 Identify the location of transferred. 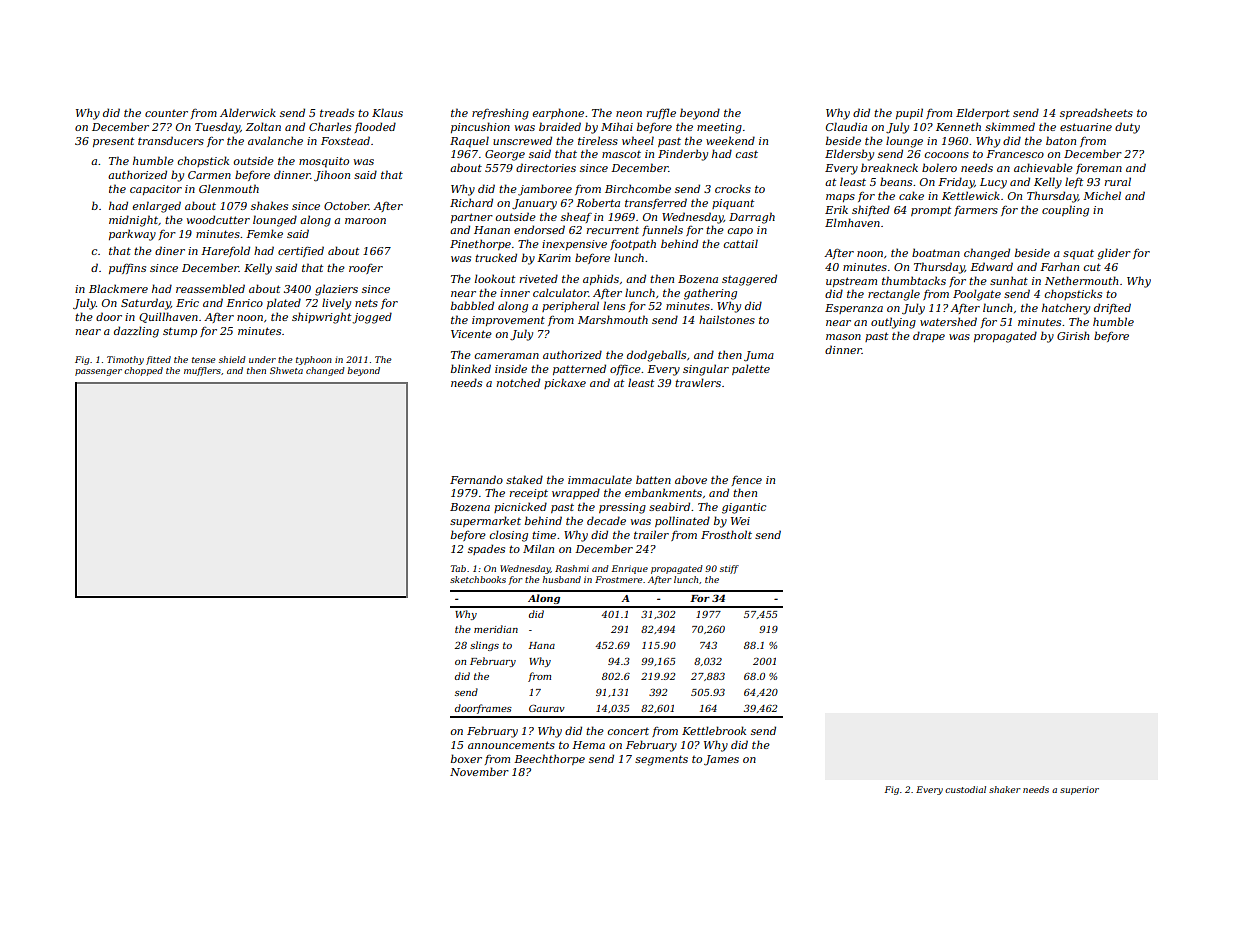
(656, 203).
